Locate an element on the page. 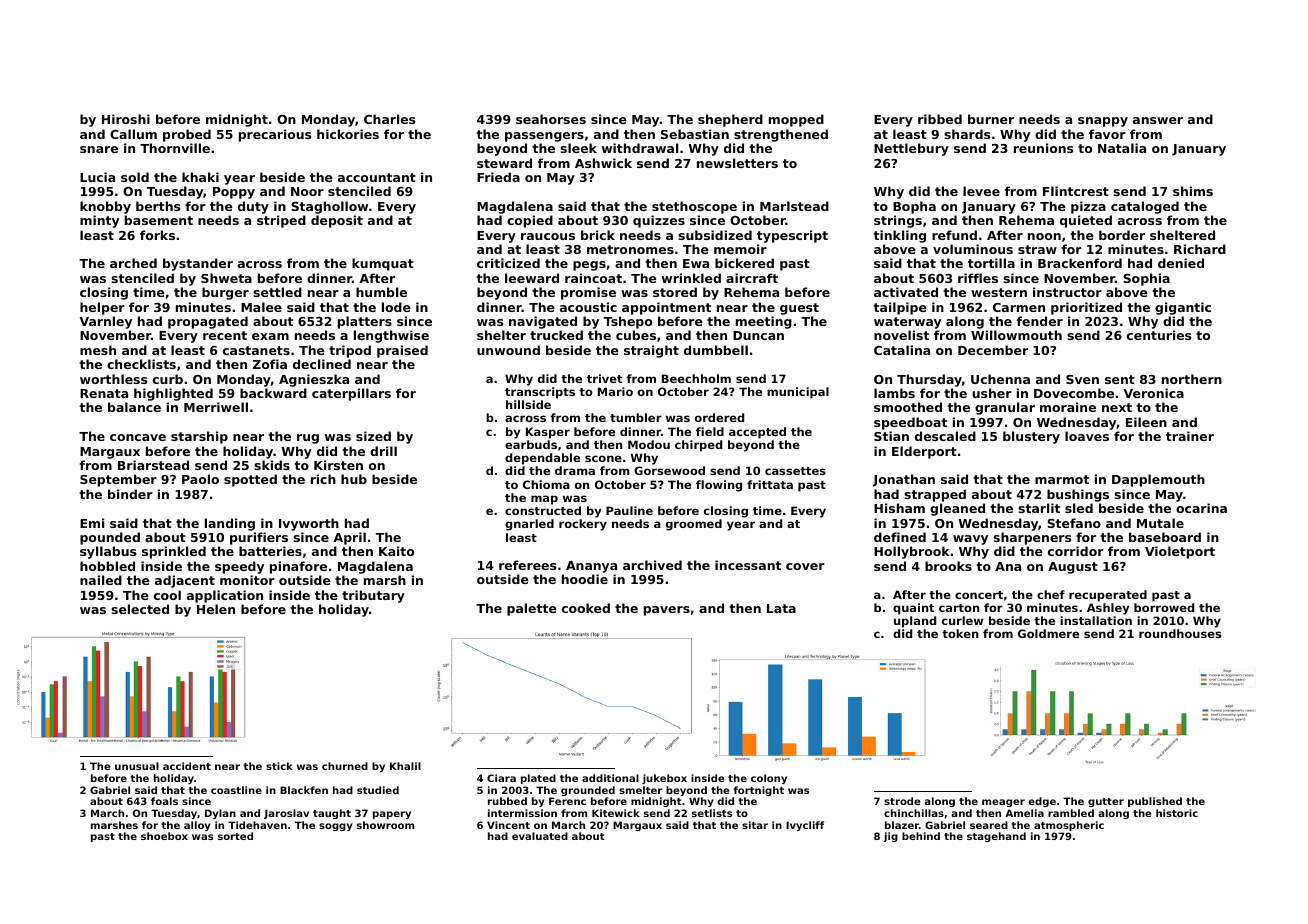  shepherd is located at coordinates (730, 120).
